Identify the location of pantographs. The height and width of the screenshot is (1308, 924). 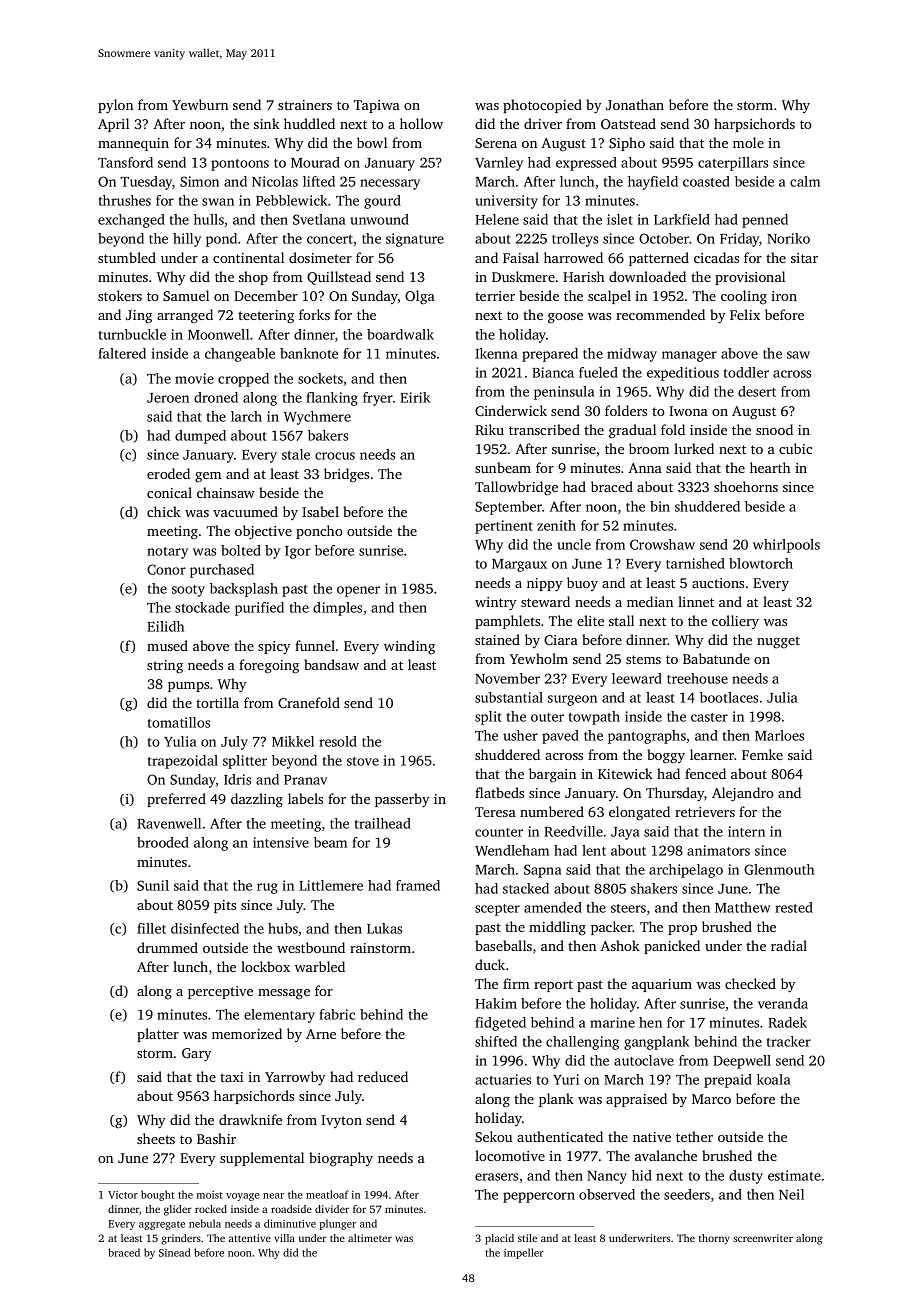
(647, 737).
